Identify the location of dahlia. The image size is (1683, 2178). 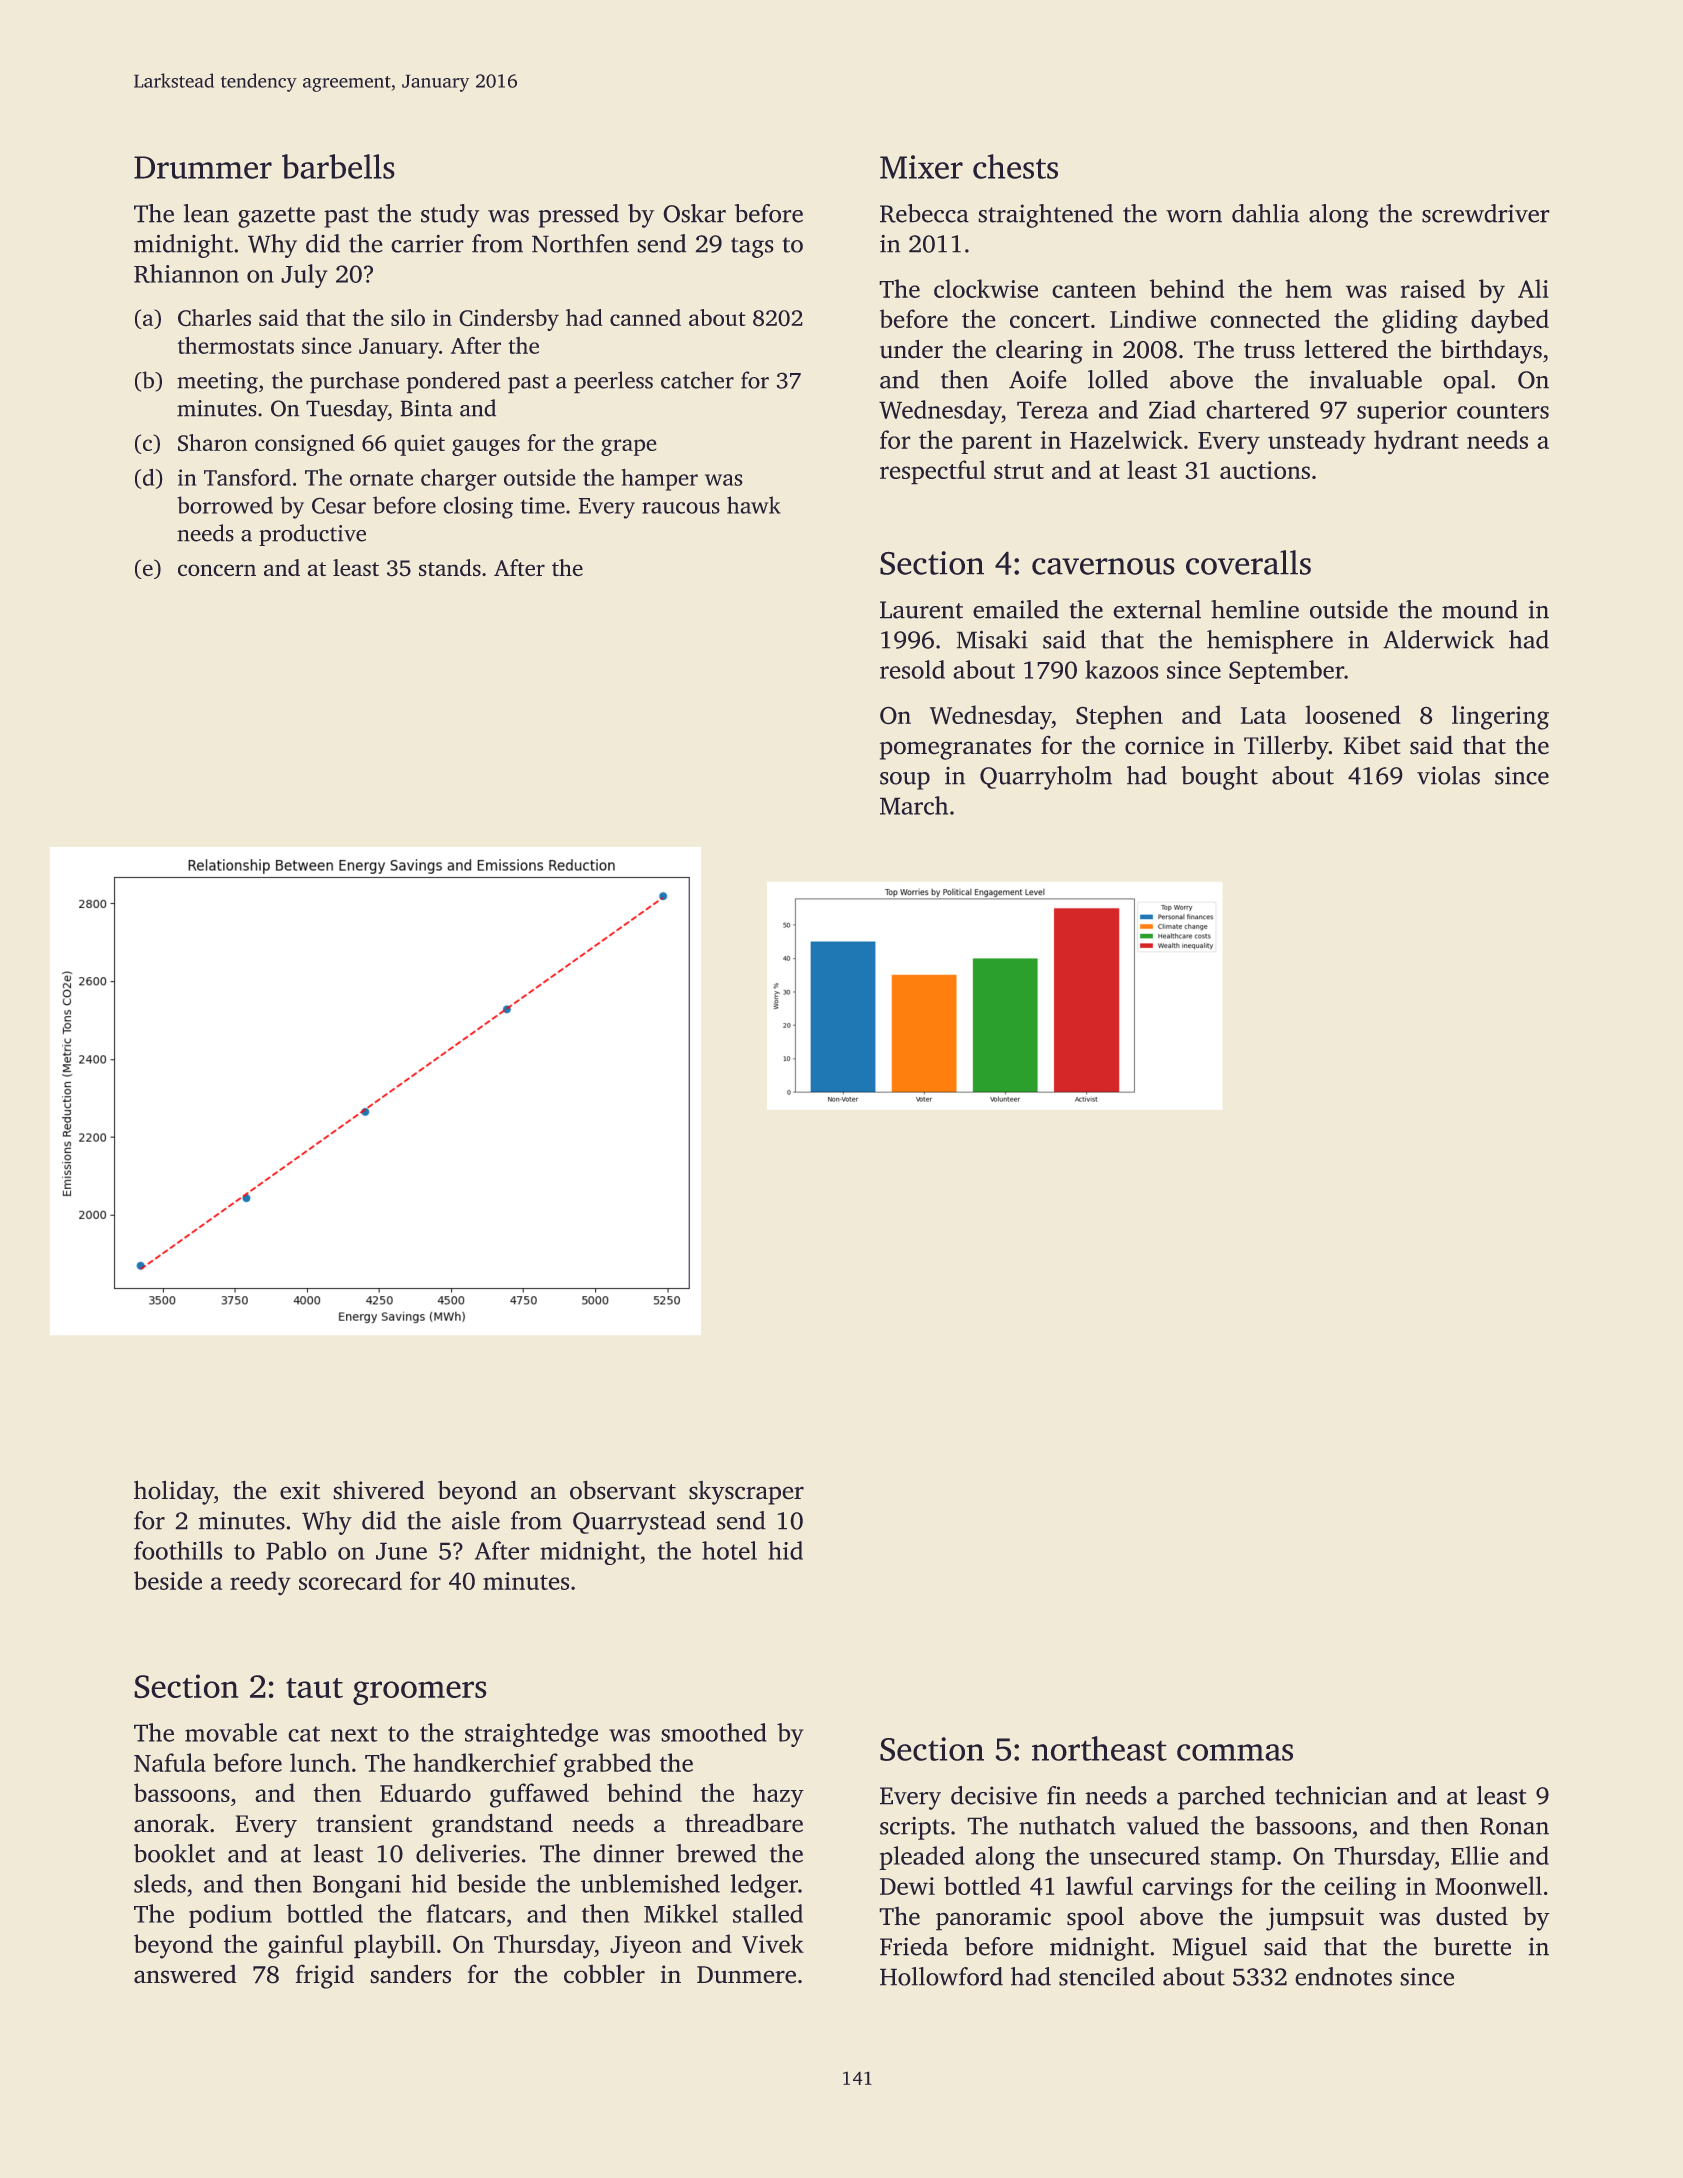
(1265, 213).
